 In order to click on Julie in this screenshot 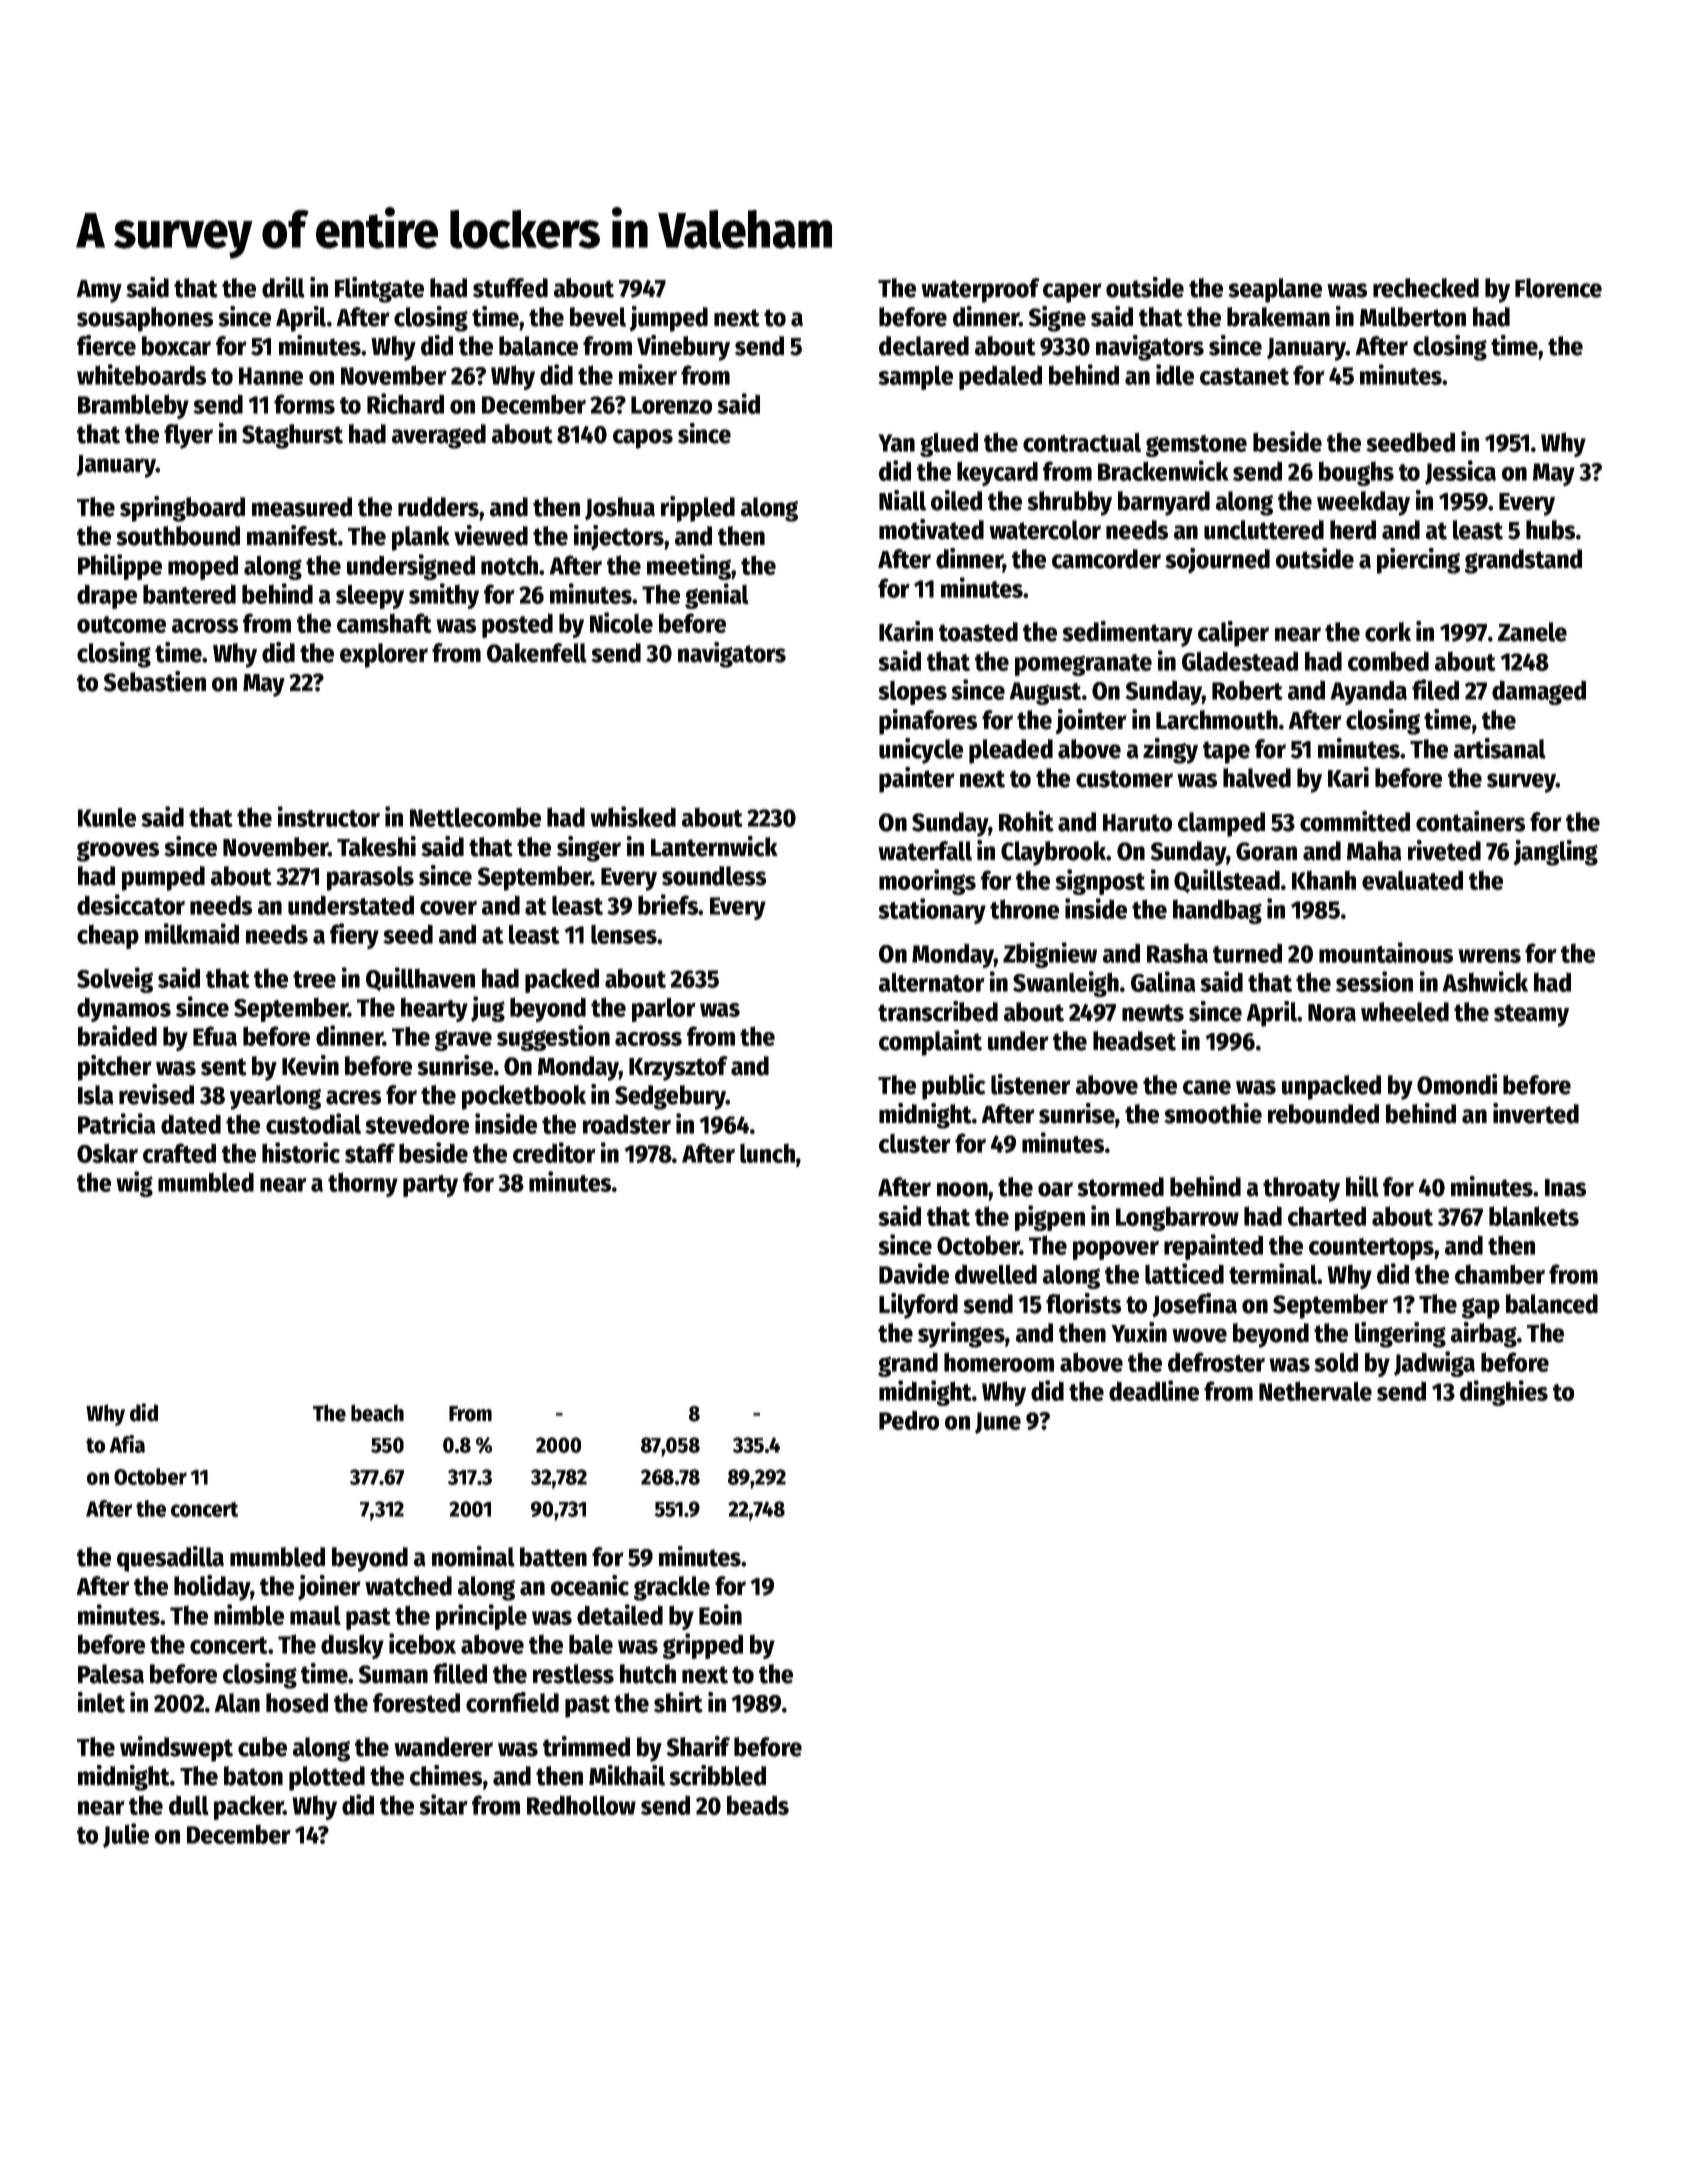, I will do `click(126, 1835)`.
